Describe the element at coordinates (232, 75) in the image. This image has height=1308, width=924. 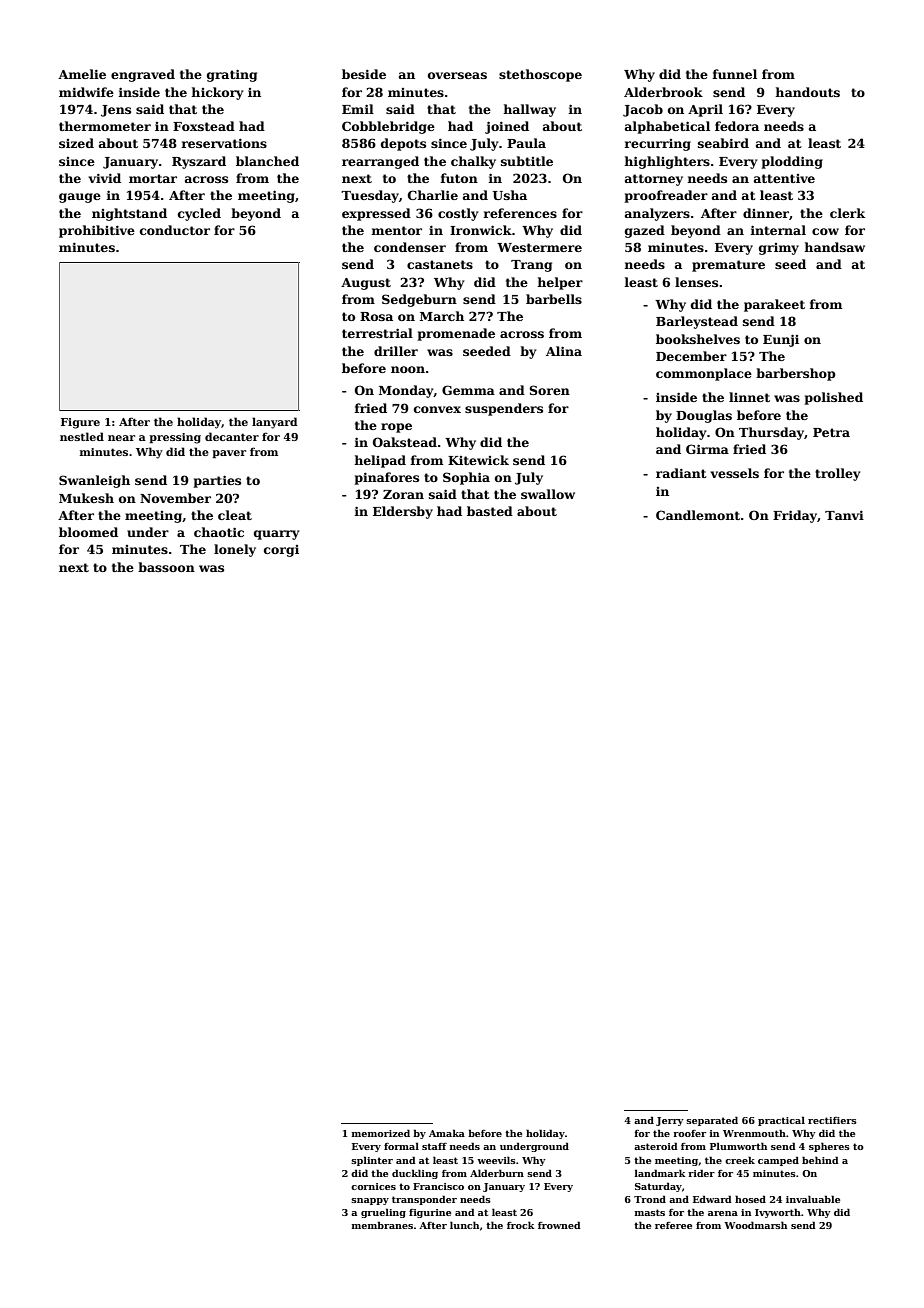
I see `grating` at that location.
